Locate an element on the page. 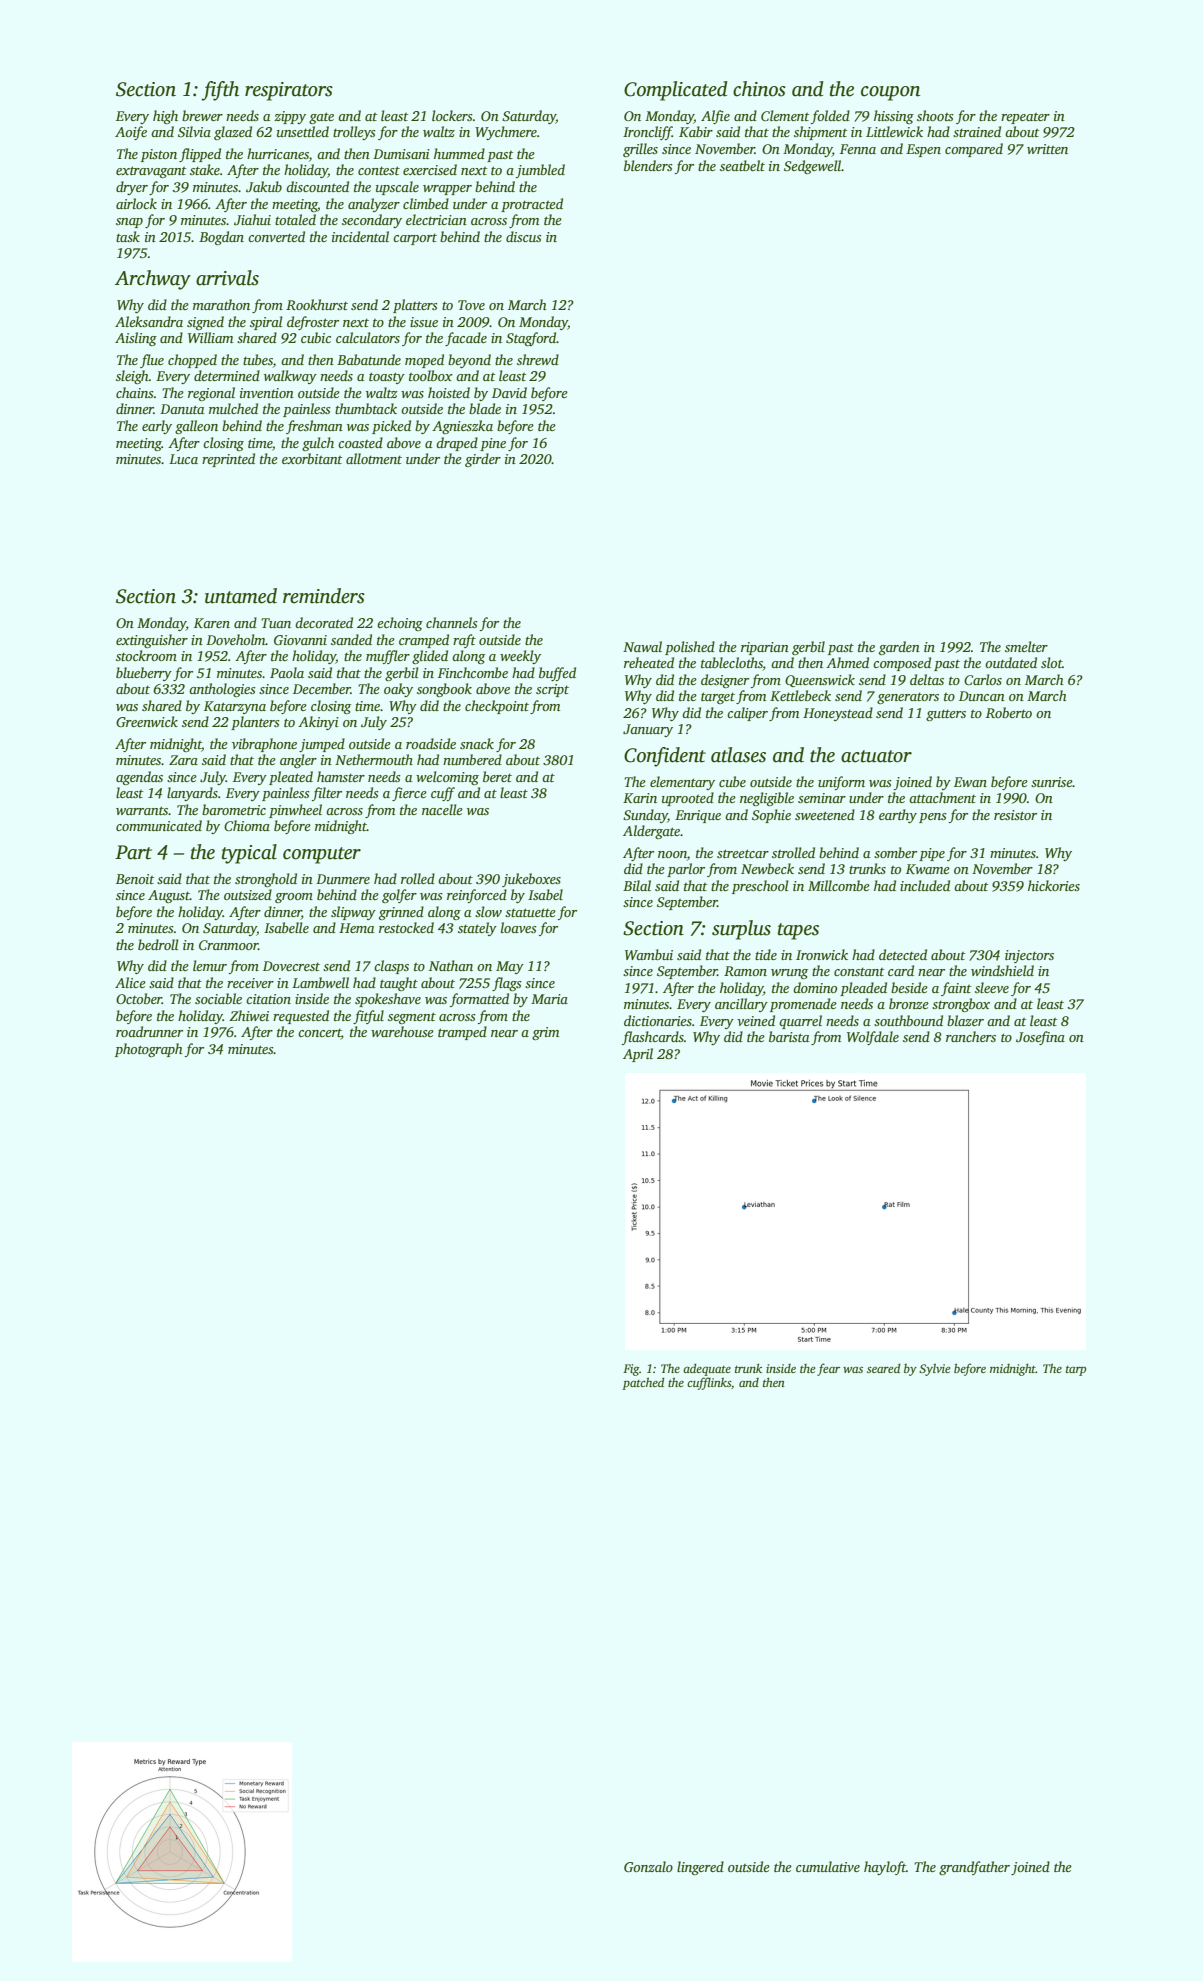  Cranmoor is located at coordinates (228, 945).
